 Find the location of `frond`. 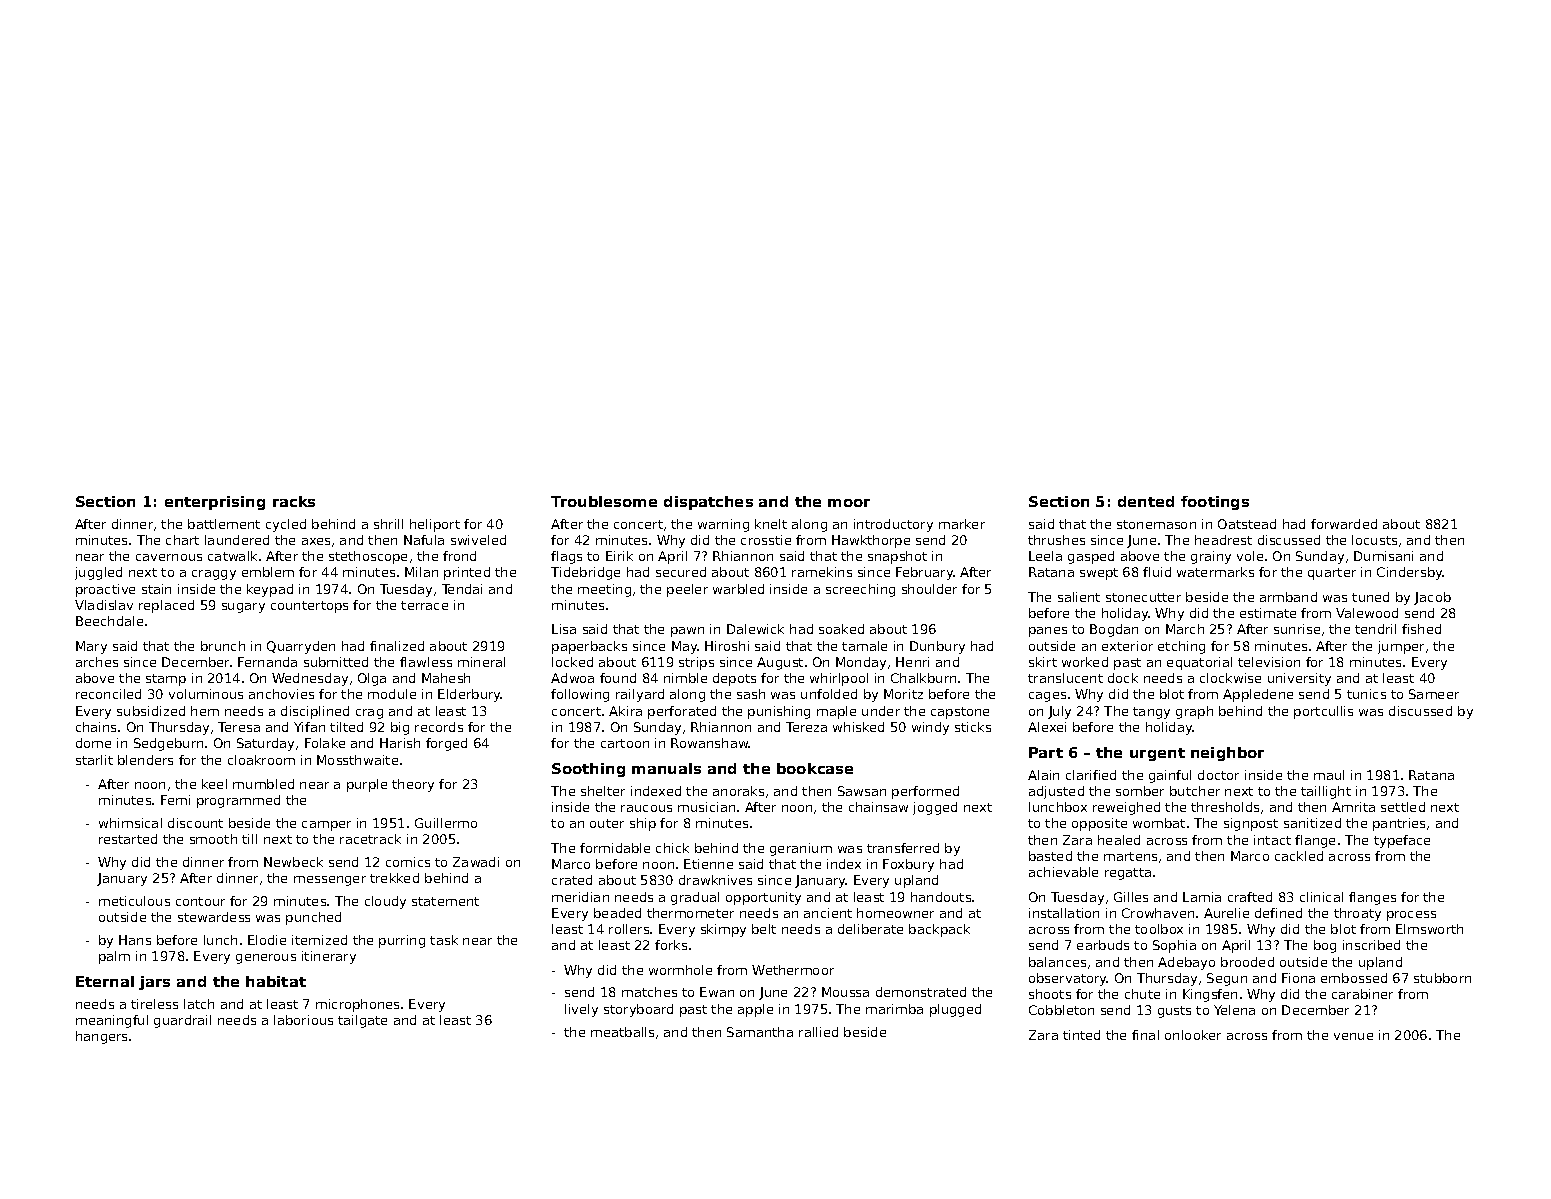

frond is located at coordinates (459, 556).
